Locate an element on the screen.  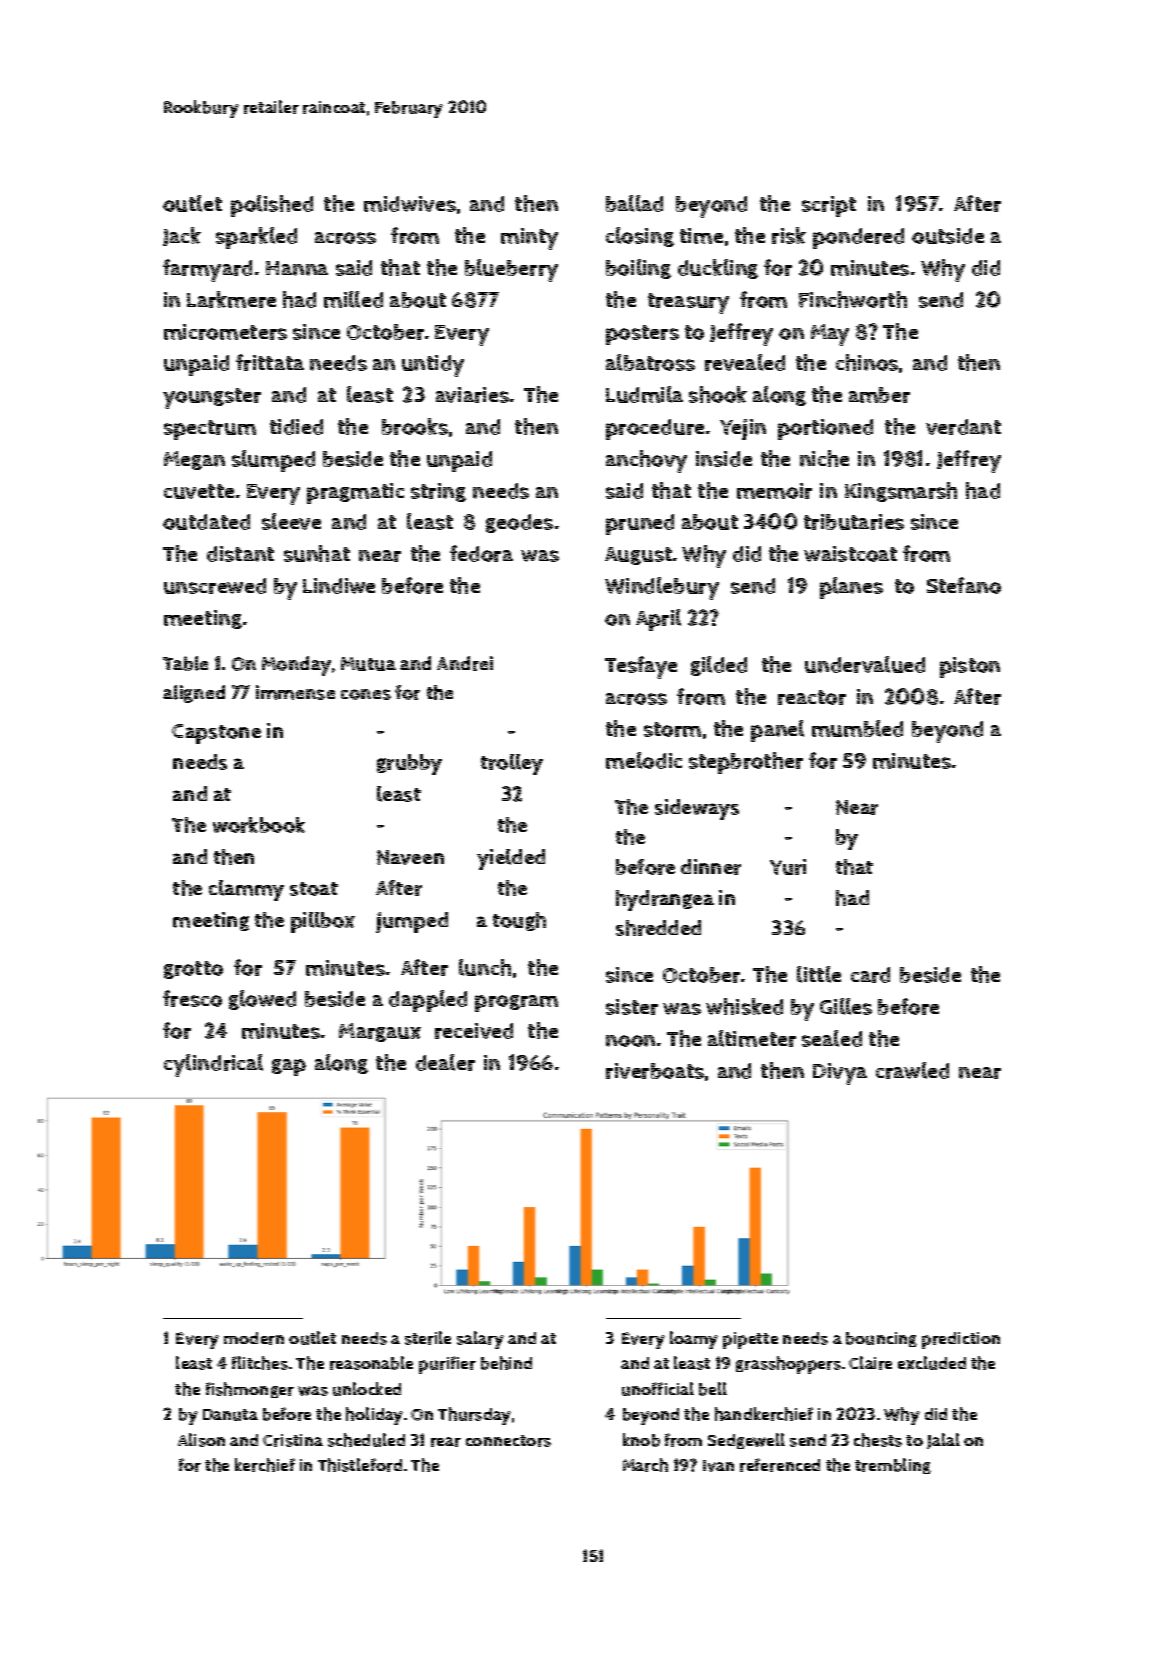
farmyard is located at coordinates (207, 270).
